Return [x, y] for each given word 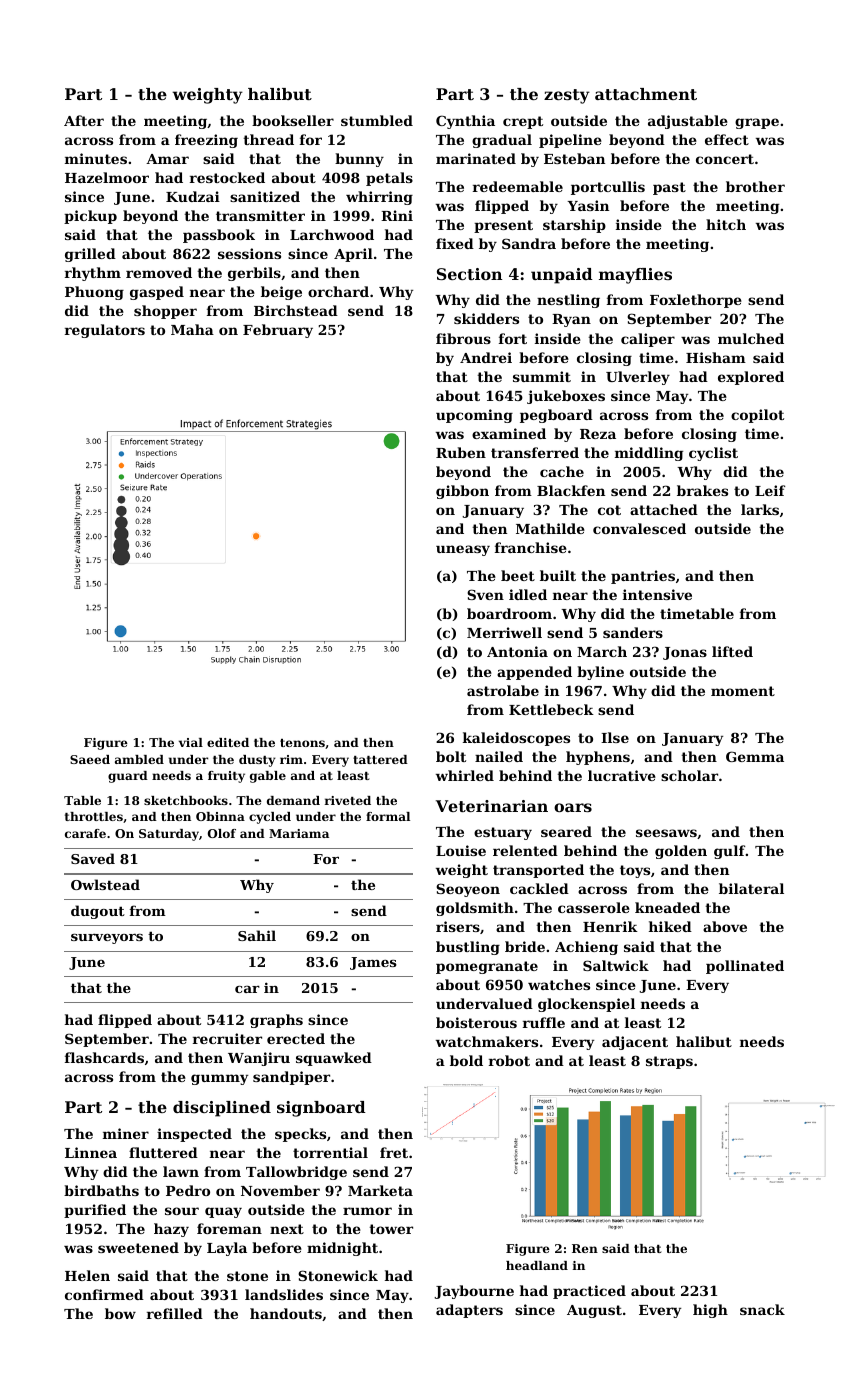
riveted [348, 800]
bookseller [293, 120]
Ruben [461, 452]
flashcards [104, 1057]
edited [228, 742]
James [373, 963]
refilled [175, 1313]
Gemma [755, 756]
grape [757, 123]
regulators [105, 331]
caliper [648, 340]
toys [635, 871]
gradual [502, 141]
